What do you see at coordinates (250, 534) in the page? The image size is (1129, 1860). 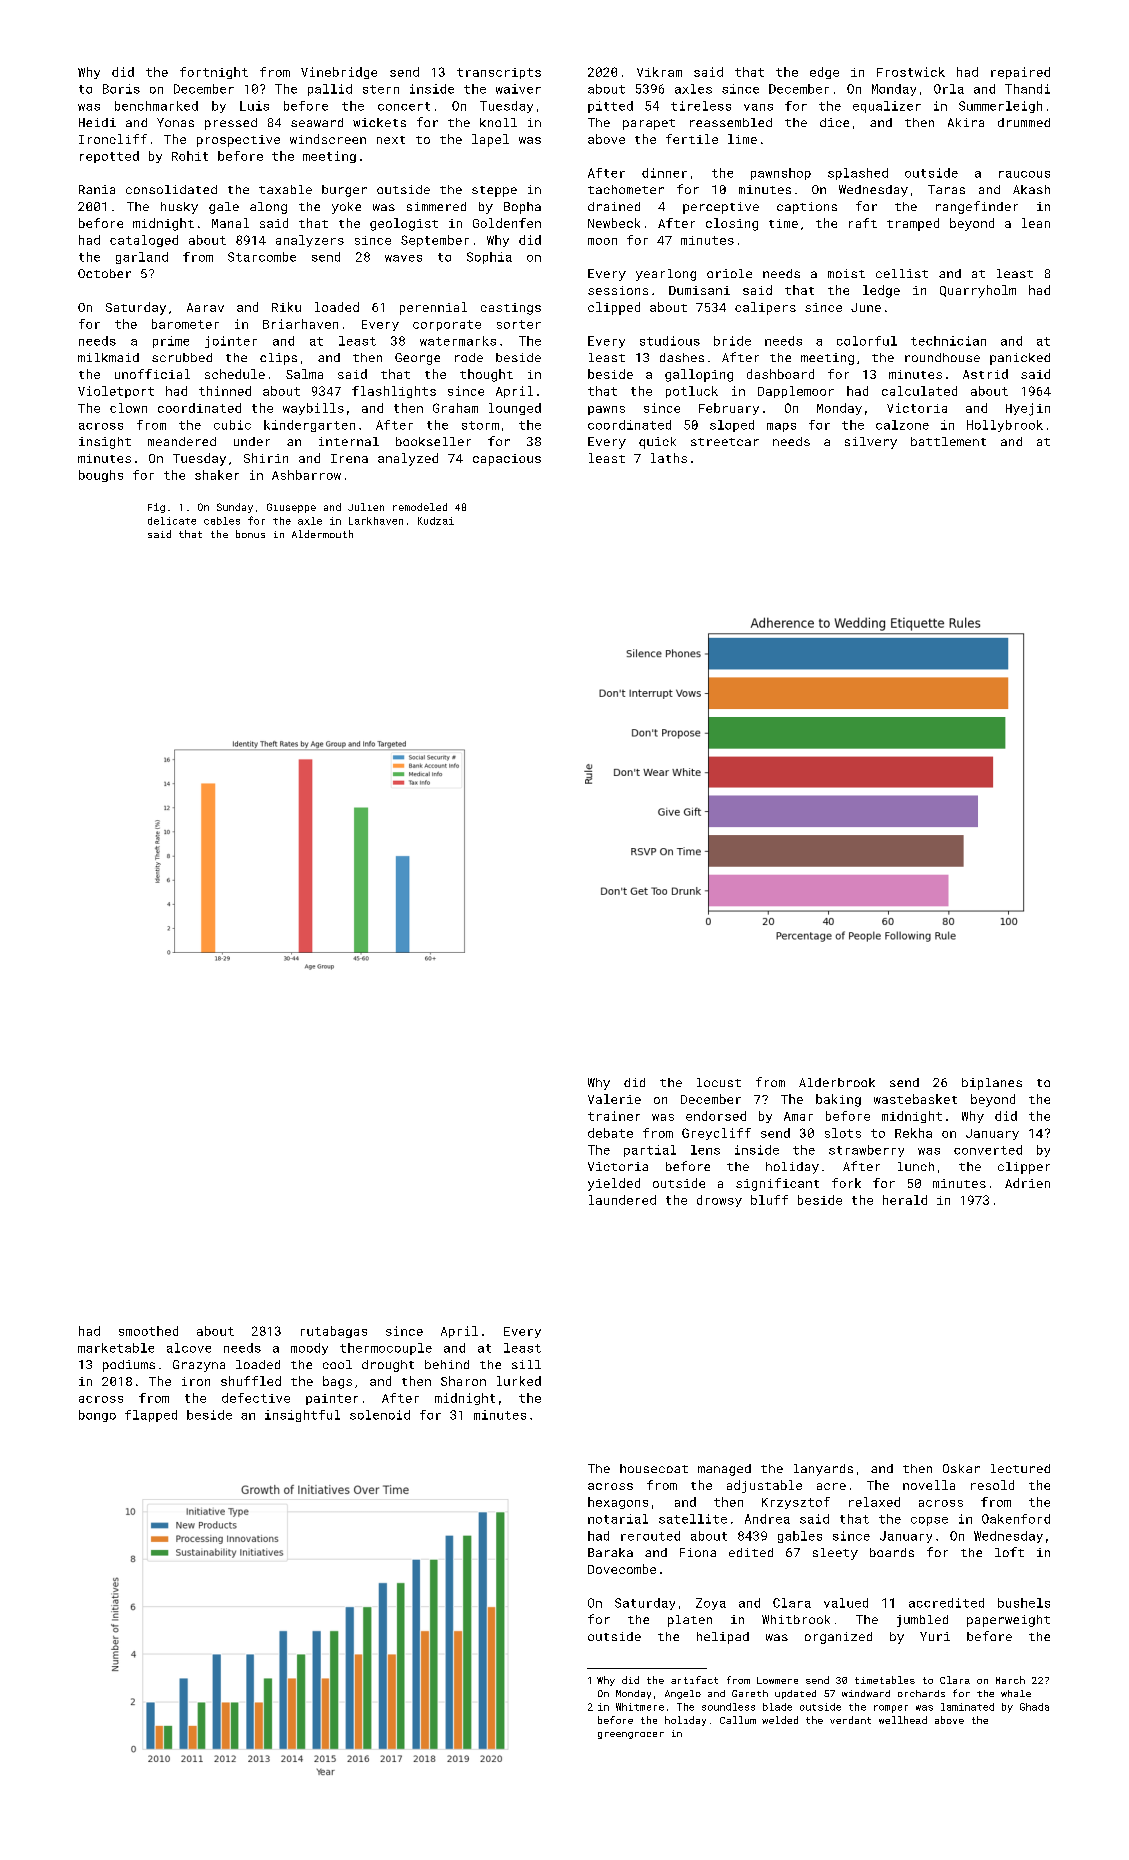 I see `bonus` at bounding box center [250, 534].
